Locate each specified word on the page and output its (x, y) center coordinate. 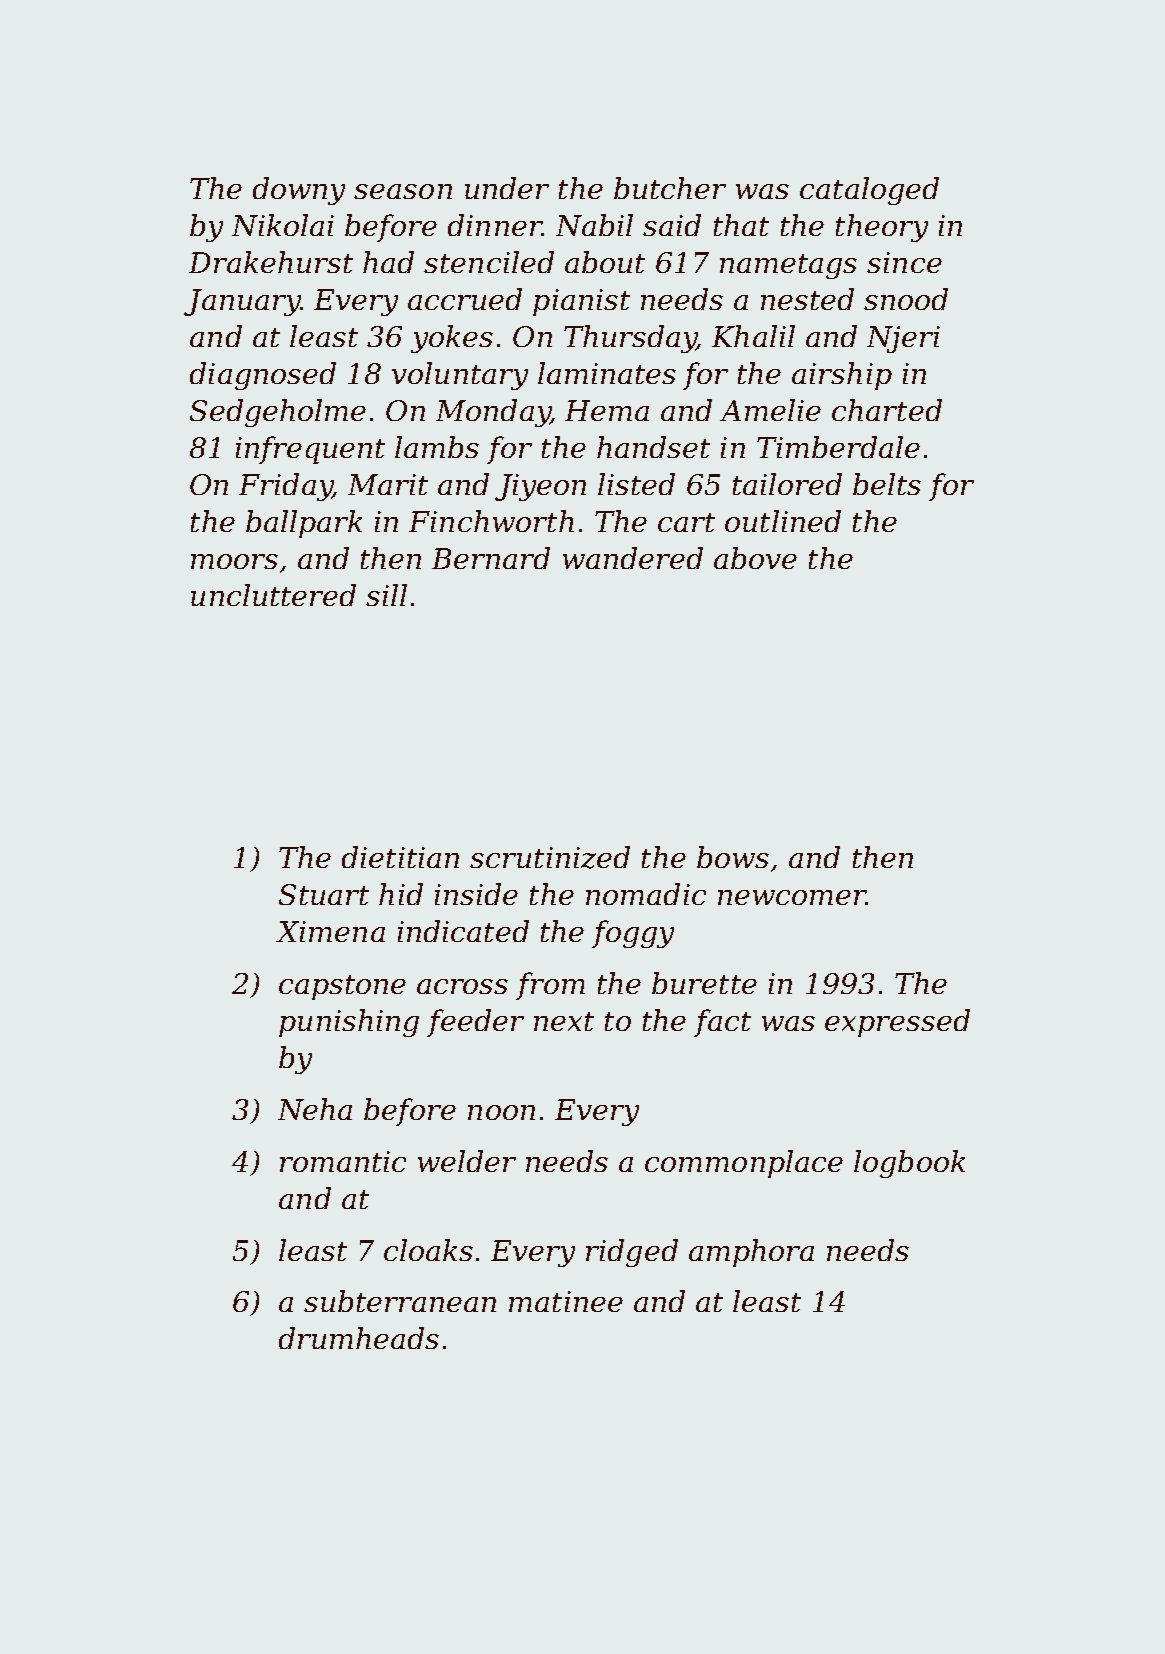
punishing (349, 1023)
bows (733, 857)
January (242, 302)
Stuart (324, 894)
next (564, 1021)
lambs (437, 447)
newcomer (792, 897)
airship (842, 376)
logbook (909, 1164)
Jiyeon (540, 487)
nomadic (646, 894)
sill (386, 595)
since (904, 262)
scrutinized (550, 857)
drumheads (359, 1338)
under (507, 188)
